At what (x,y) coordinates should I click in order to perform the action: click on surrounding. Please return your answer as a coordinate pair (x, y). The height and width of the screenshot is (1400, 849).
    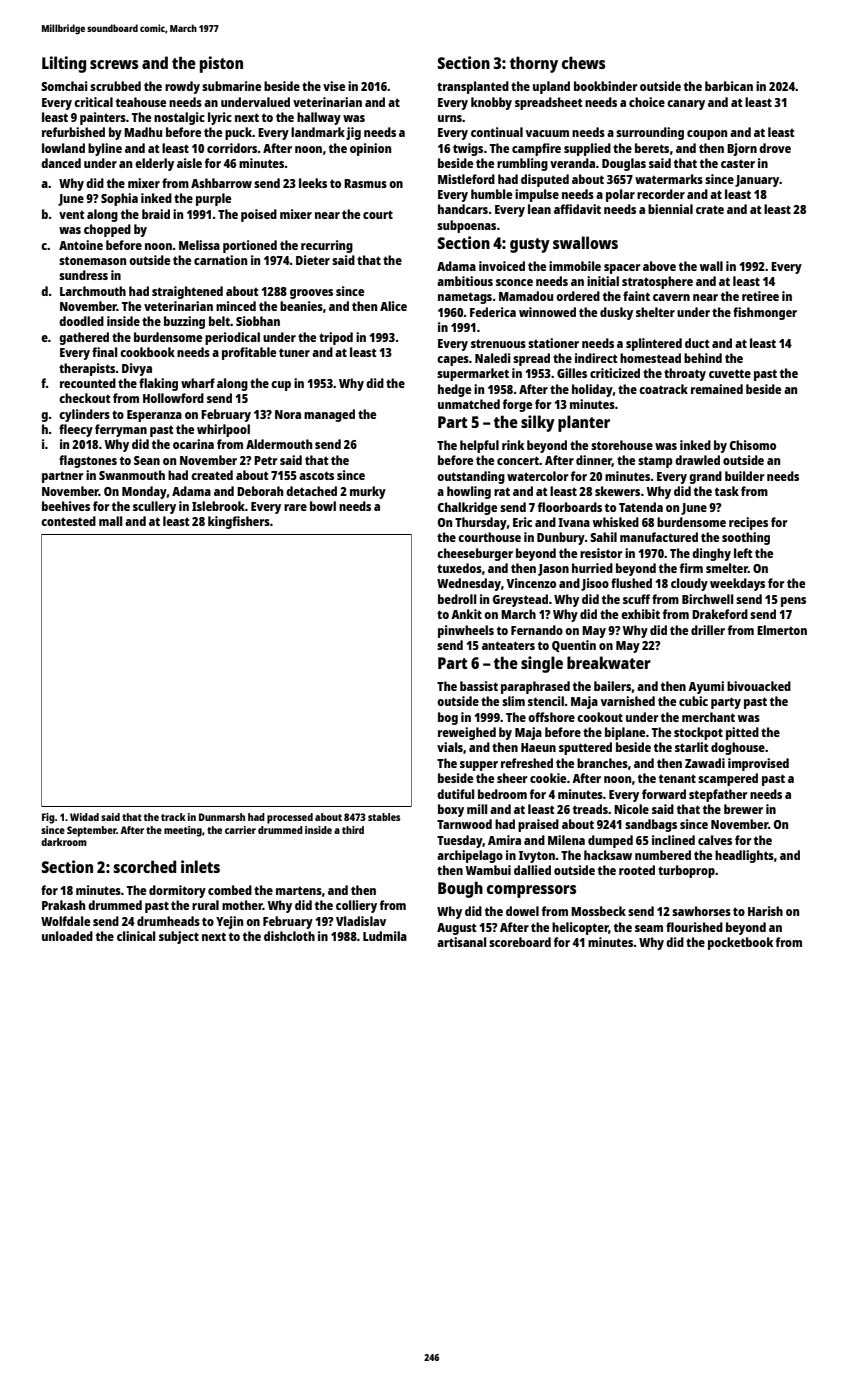
    Looking at the image, I should click on (650, 133).
